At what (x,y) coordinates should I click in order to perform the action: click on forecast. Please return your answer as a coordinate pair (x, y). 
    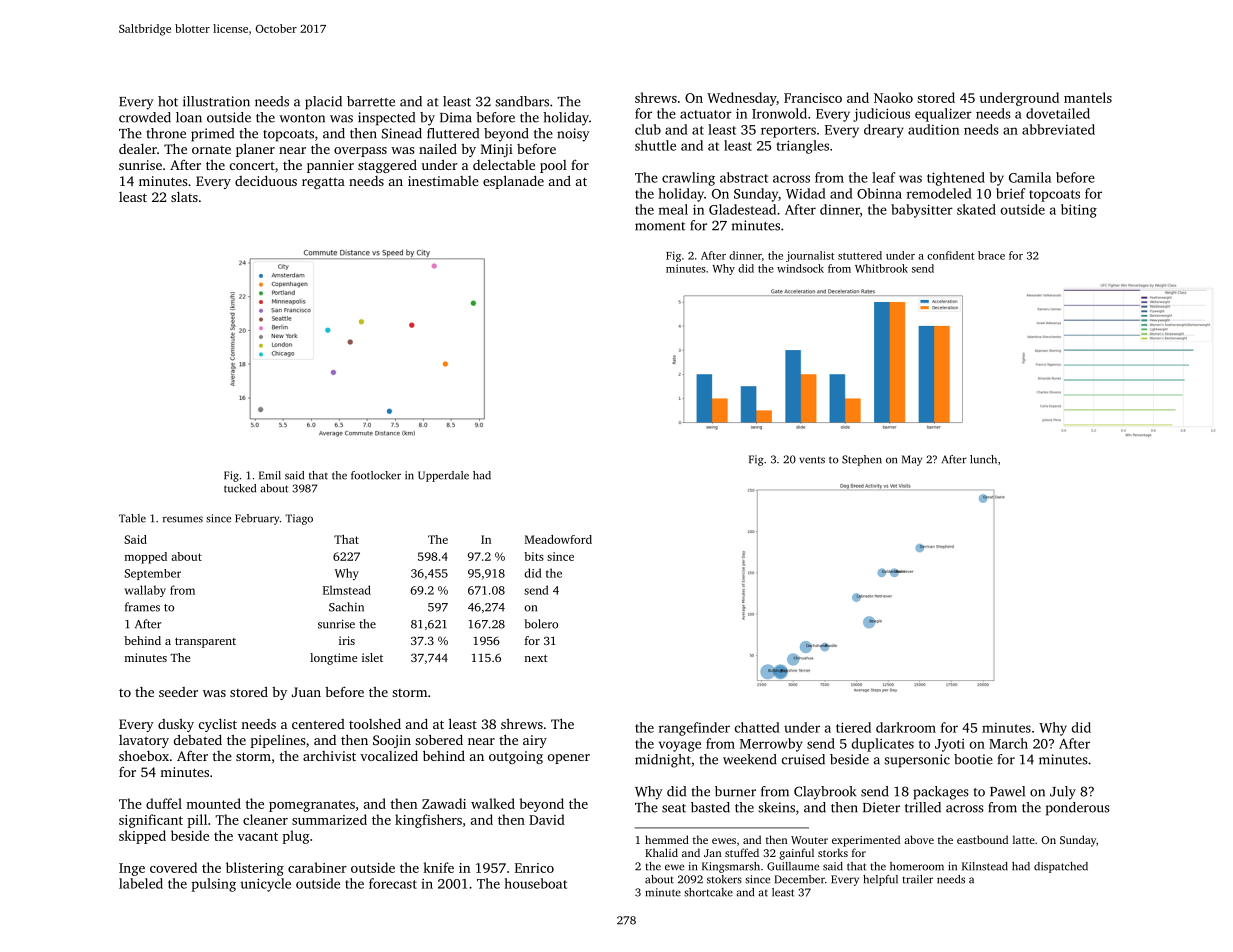
    Looking at the image, I should click on (393, 883).
